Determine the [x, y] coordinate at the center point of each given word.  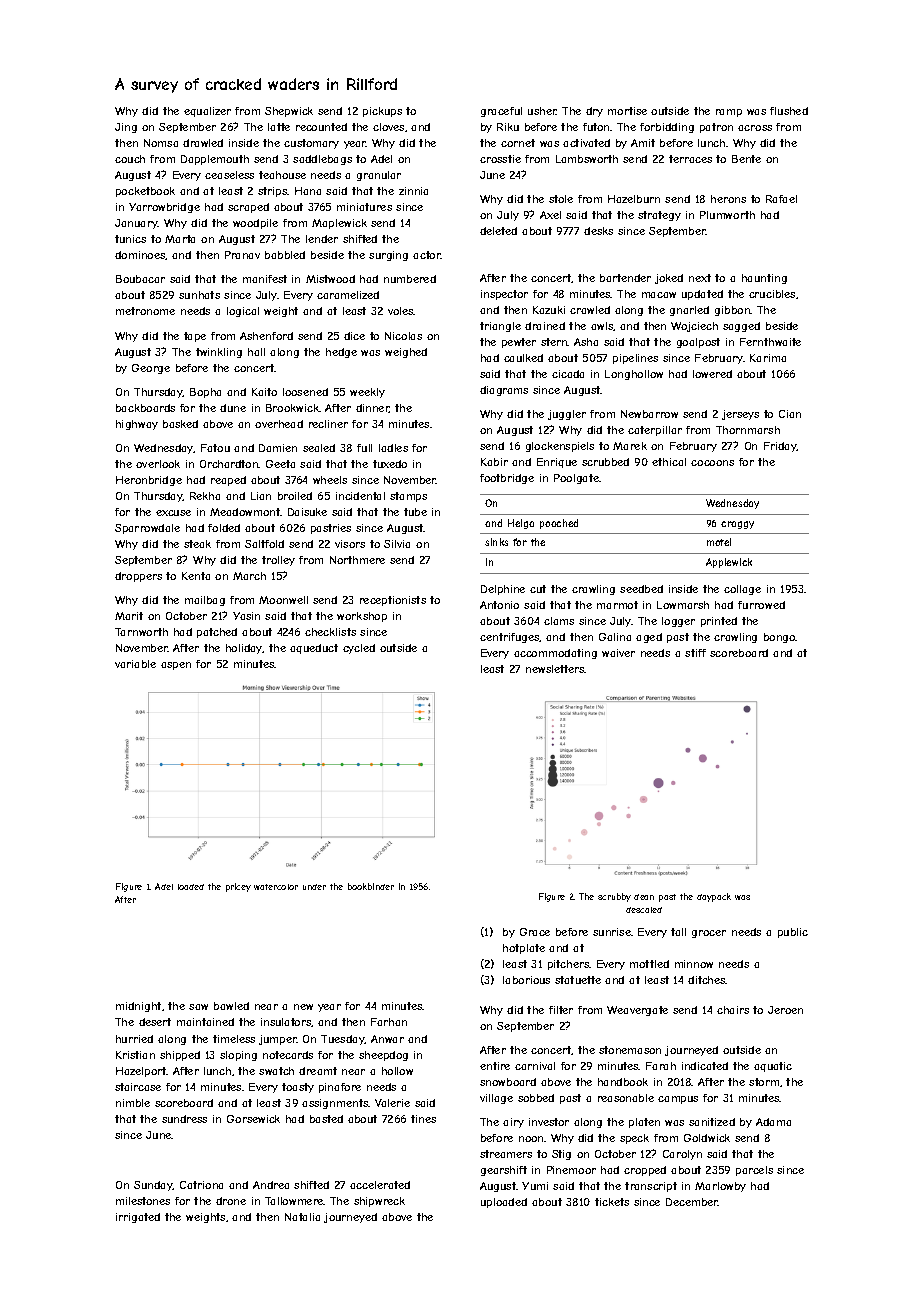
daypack [714, 897]
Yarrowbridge [164, 208]
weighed [406, 353]
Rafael [781, 199]
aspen [176, 666]
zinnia [413, 191]
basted [326, 1119]
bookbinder [371, 886]
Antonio [499, 605]
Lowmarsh [683, 605]
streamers [506, 1154]
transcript [651, 1187]
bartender [625, 278]
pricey [238, 887]
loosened [305, 392]
